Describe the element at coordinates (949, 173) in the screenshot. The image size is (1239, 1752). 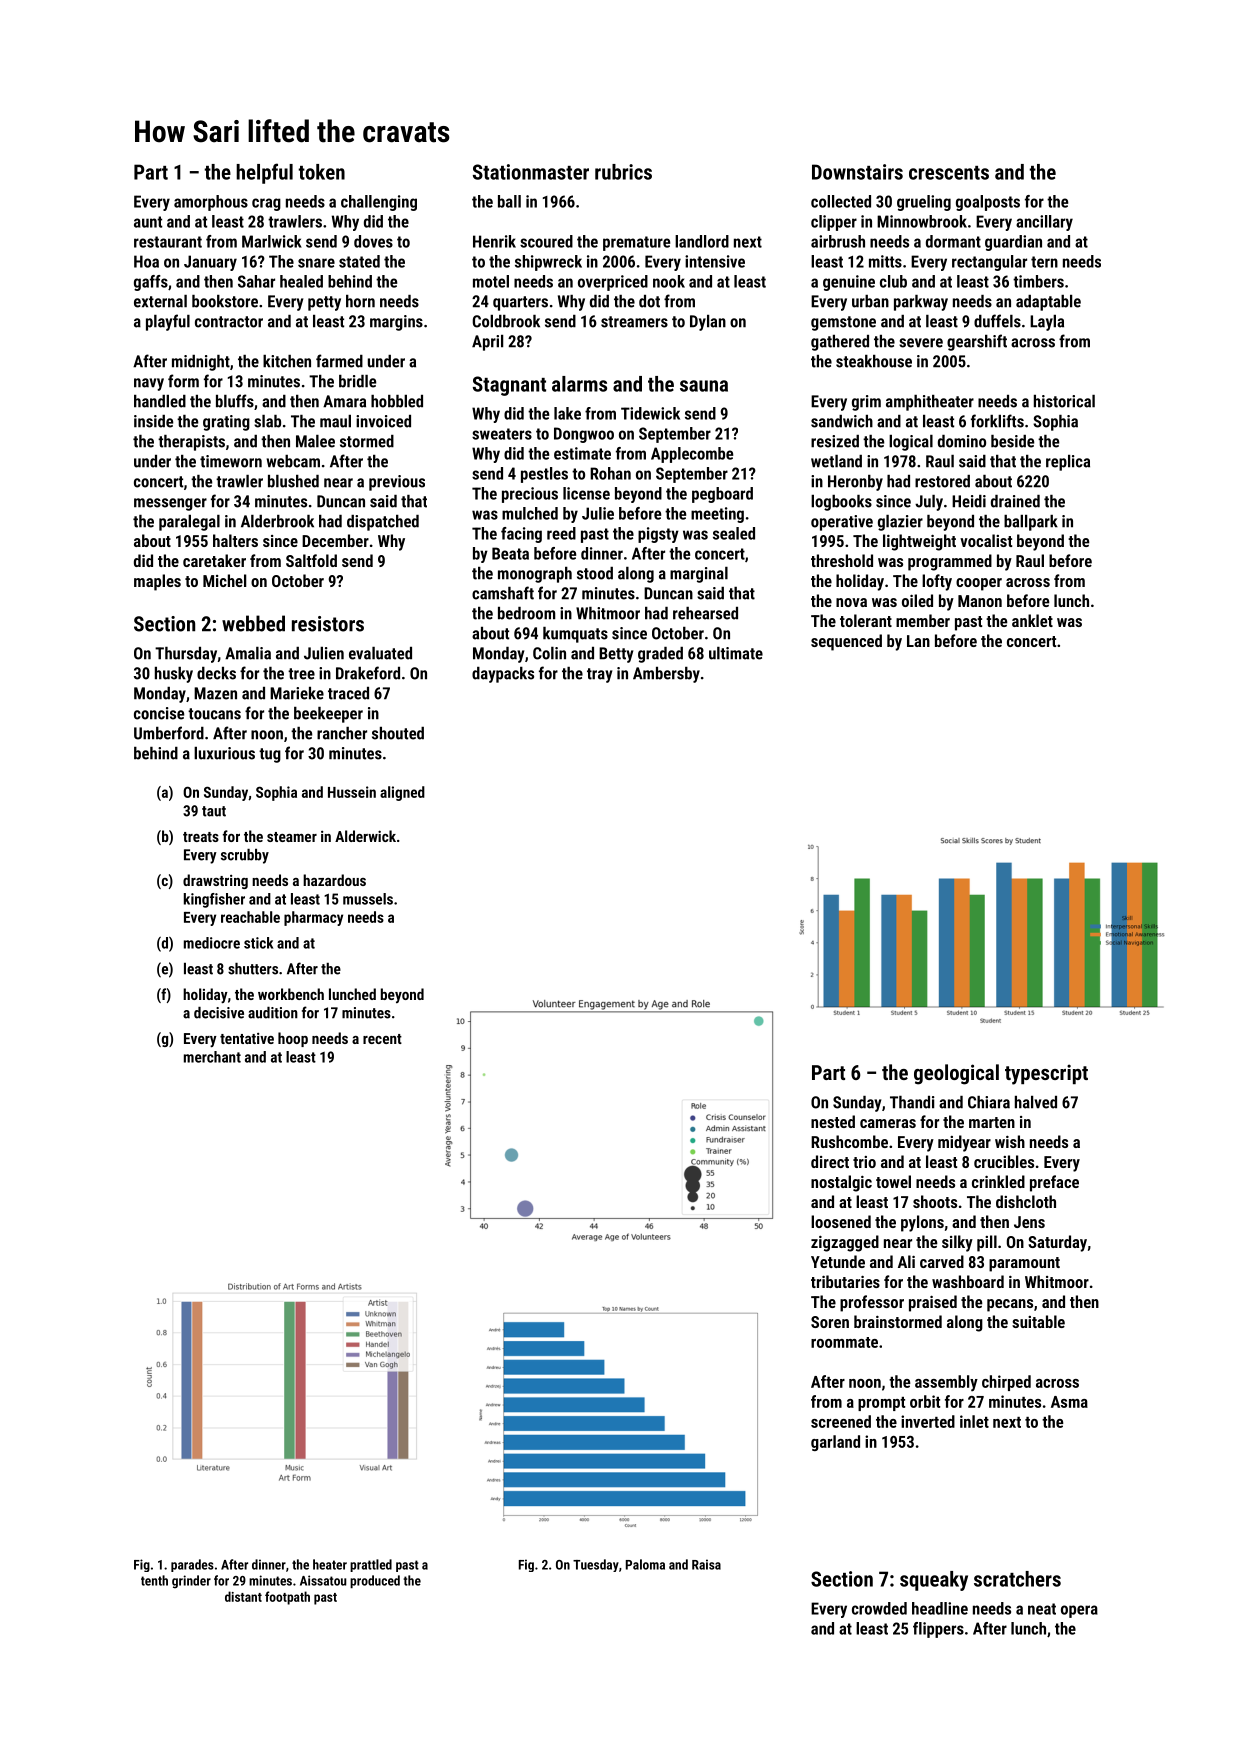
I see `crescents` at that location.
